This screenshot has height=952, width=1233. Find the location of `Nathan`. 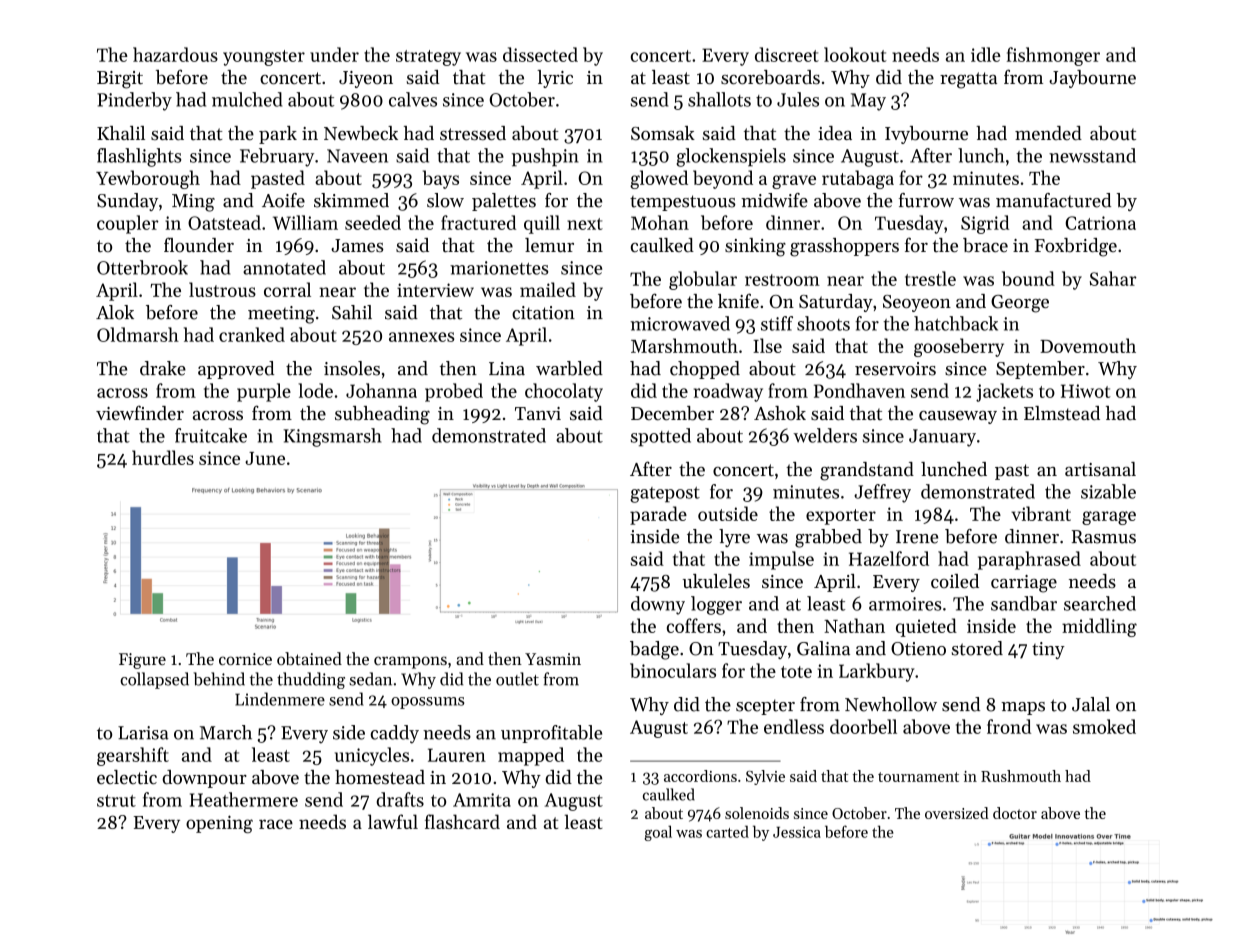

Nathan is located at coordinates (854, 625).
